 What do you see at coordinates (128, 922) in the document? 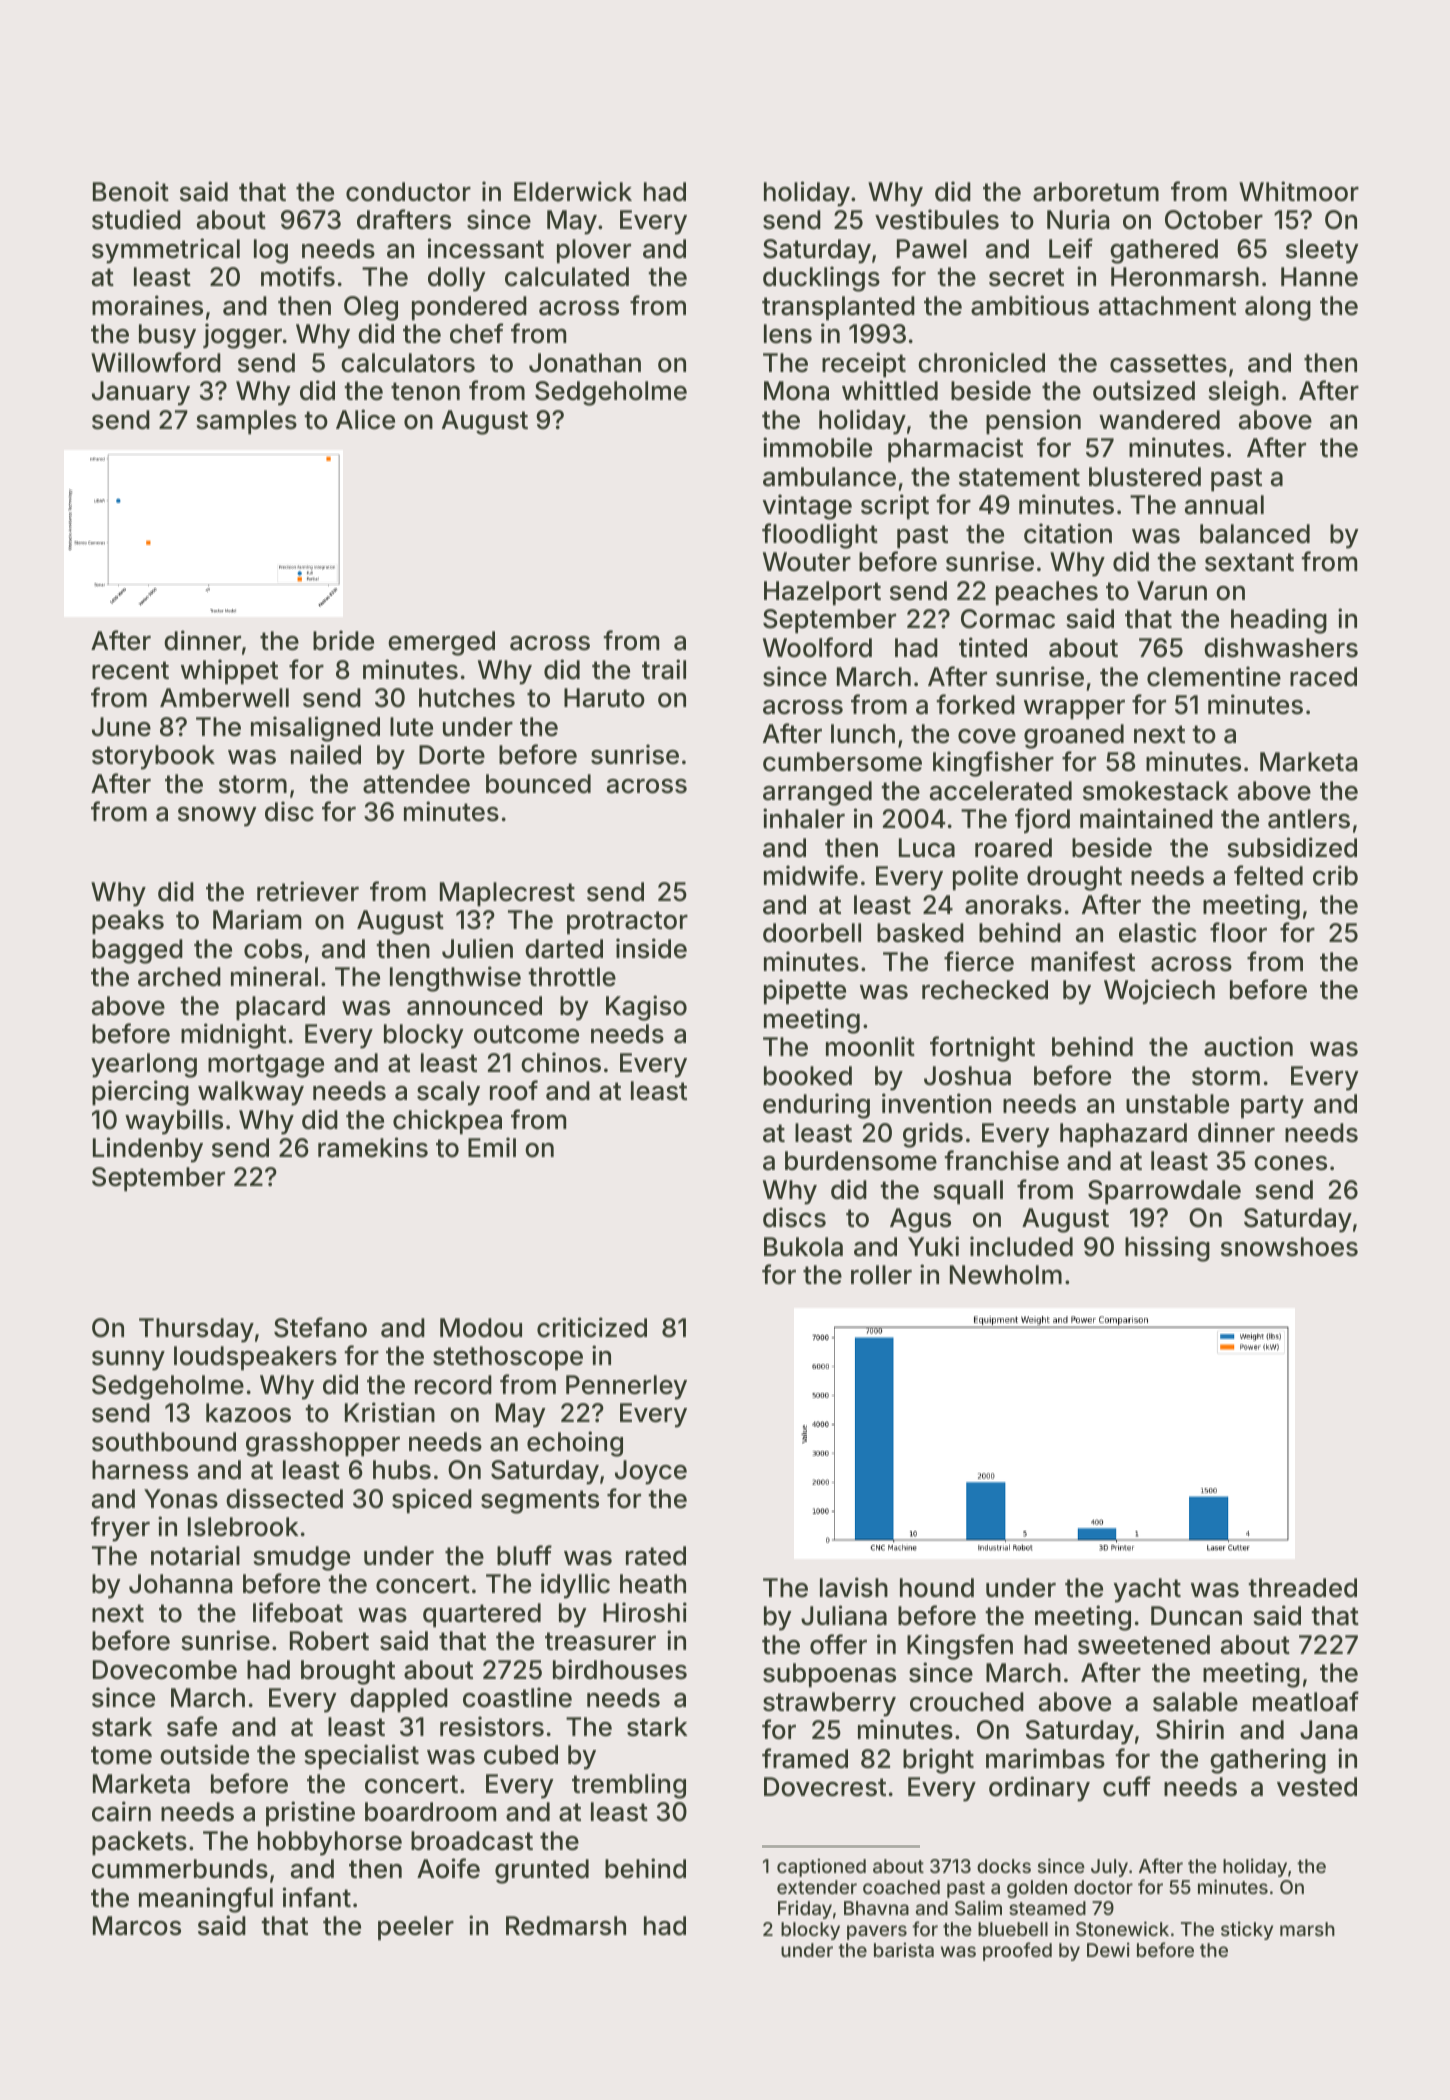
I see `peaks` at bounding box center [128, 922].
